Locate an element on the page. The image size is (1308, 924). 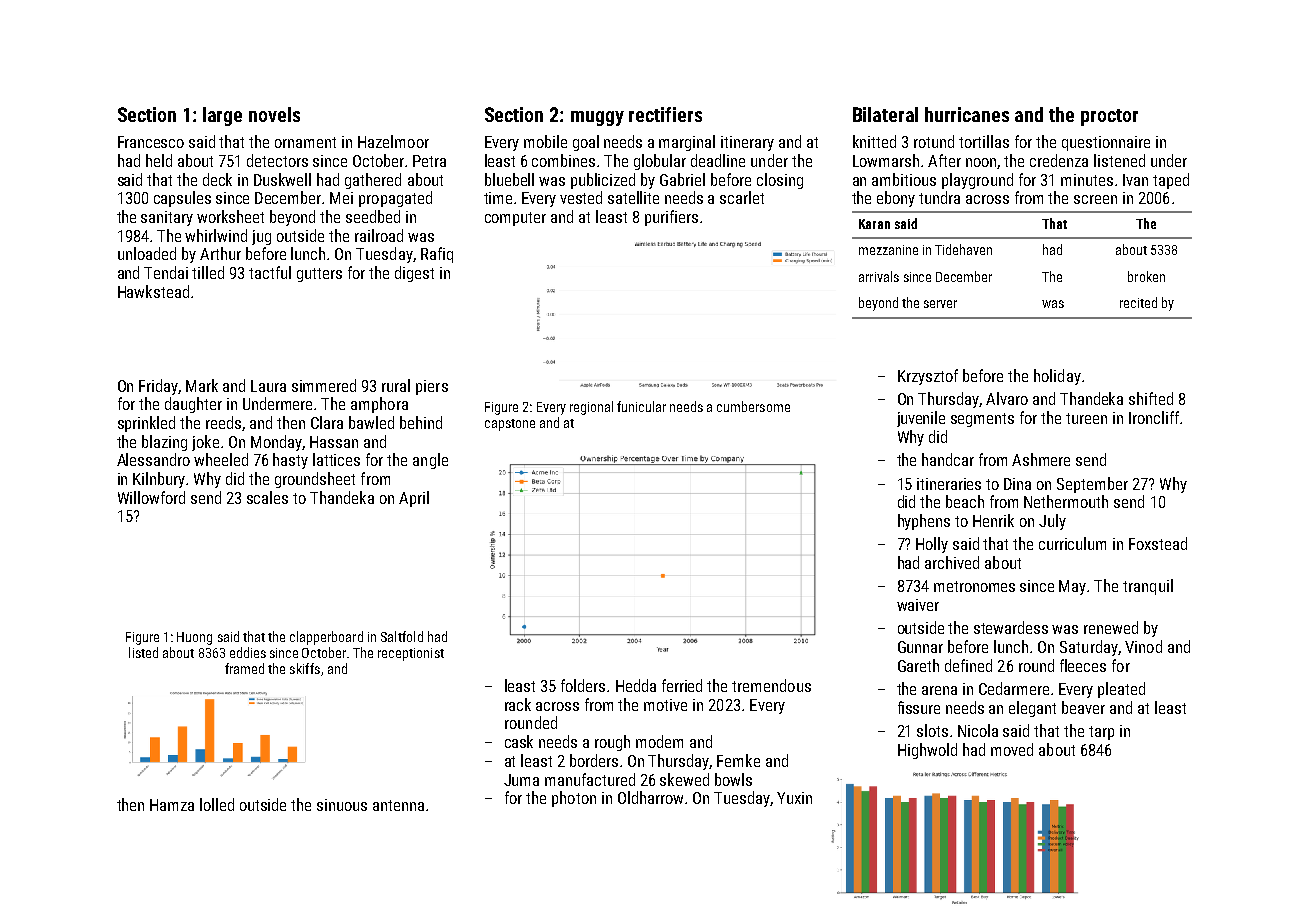
holiday is located at coordinates (1057, 377).
